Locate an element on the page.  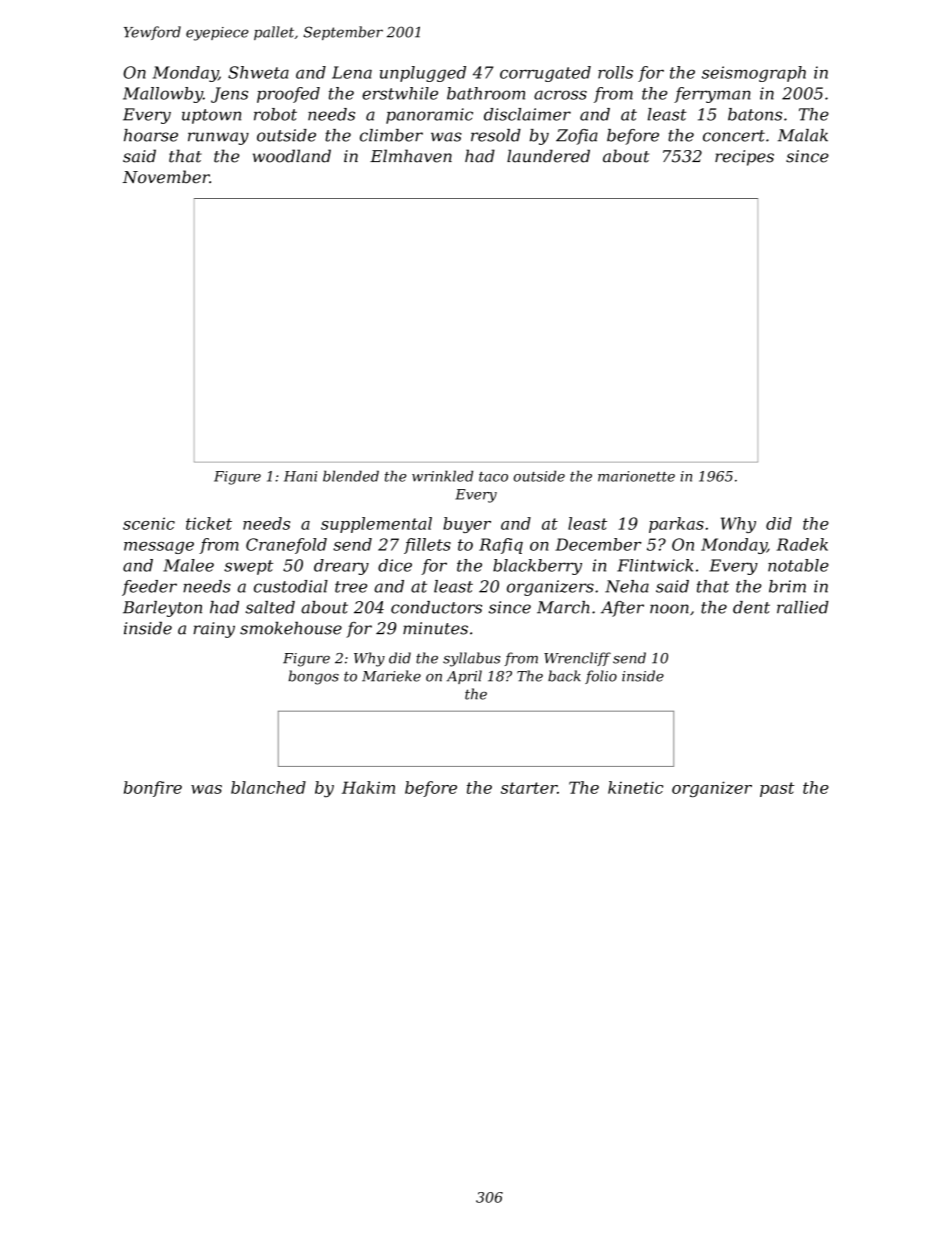
laundered is located at coordinates (548, 156).
